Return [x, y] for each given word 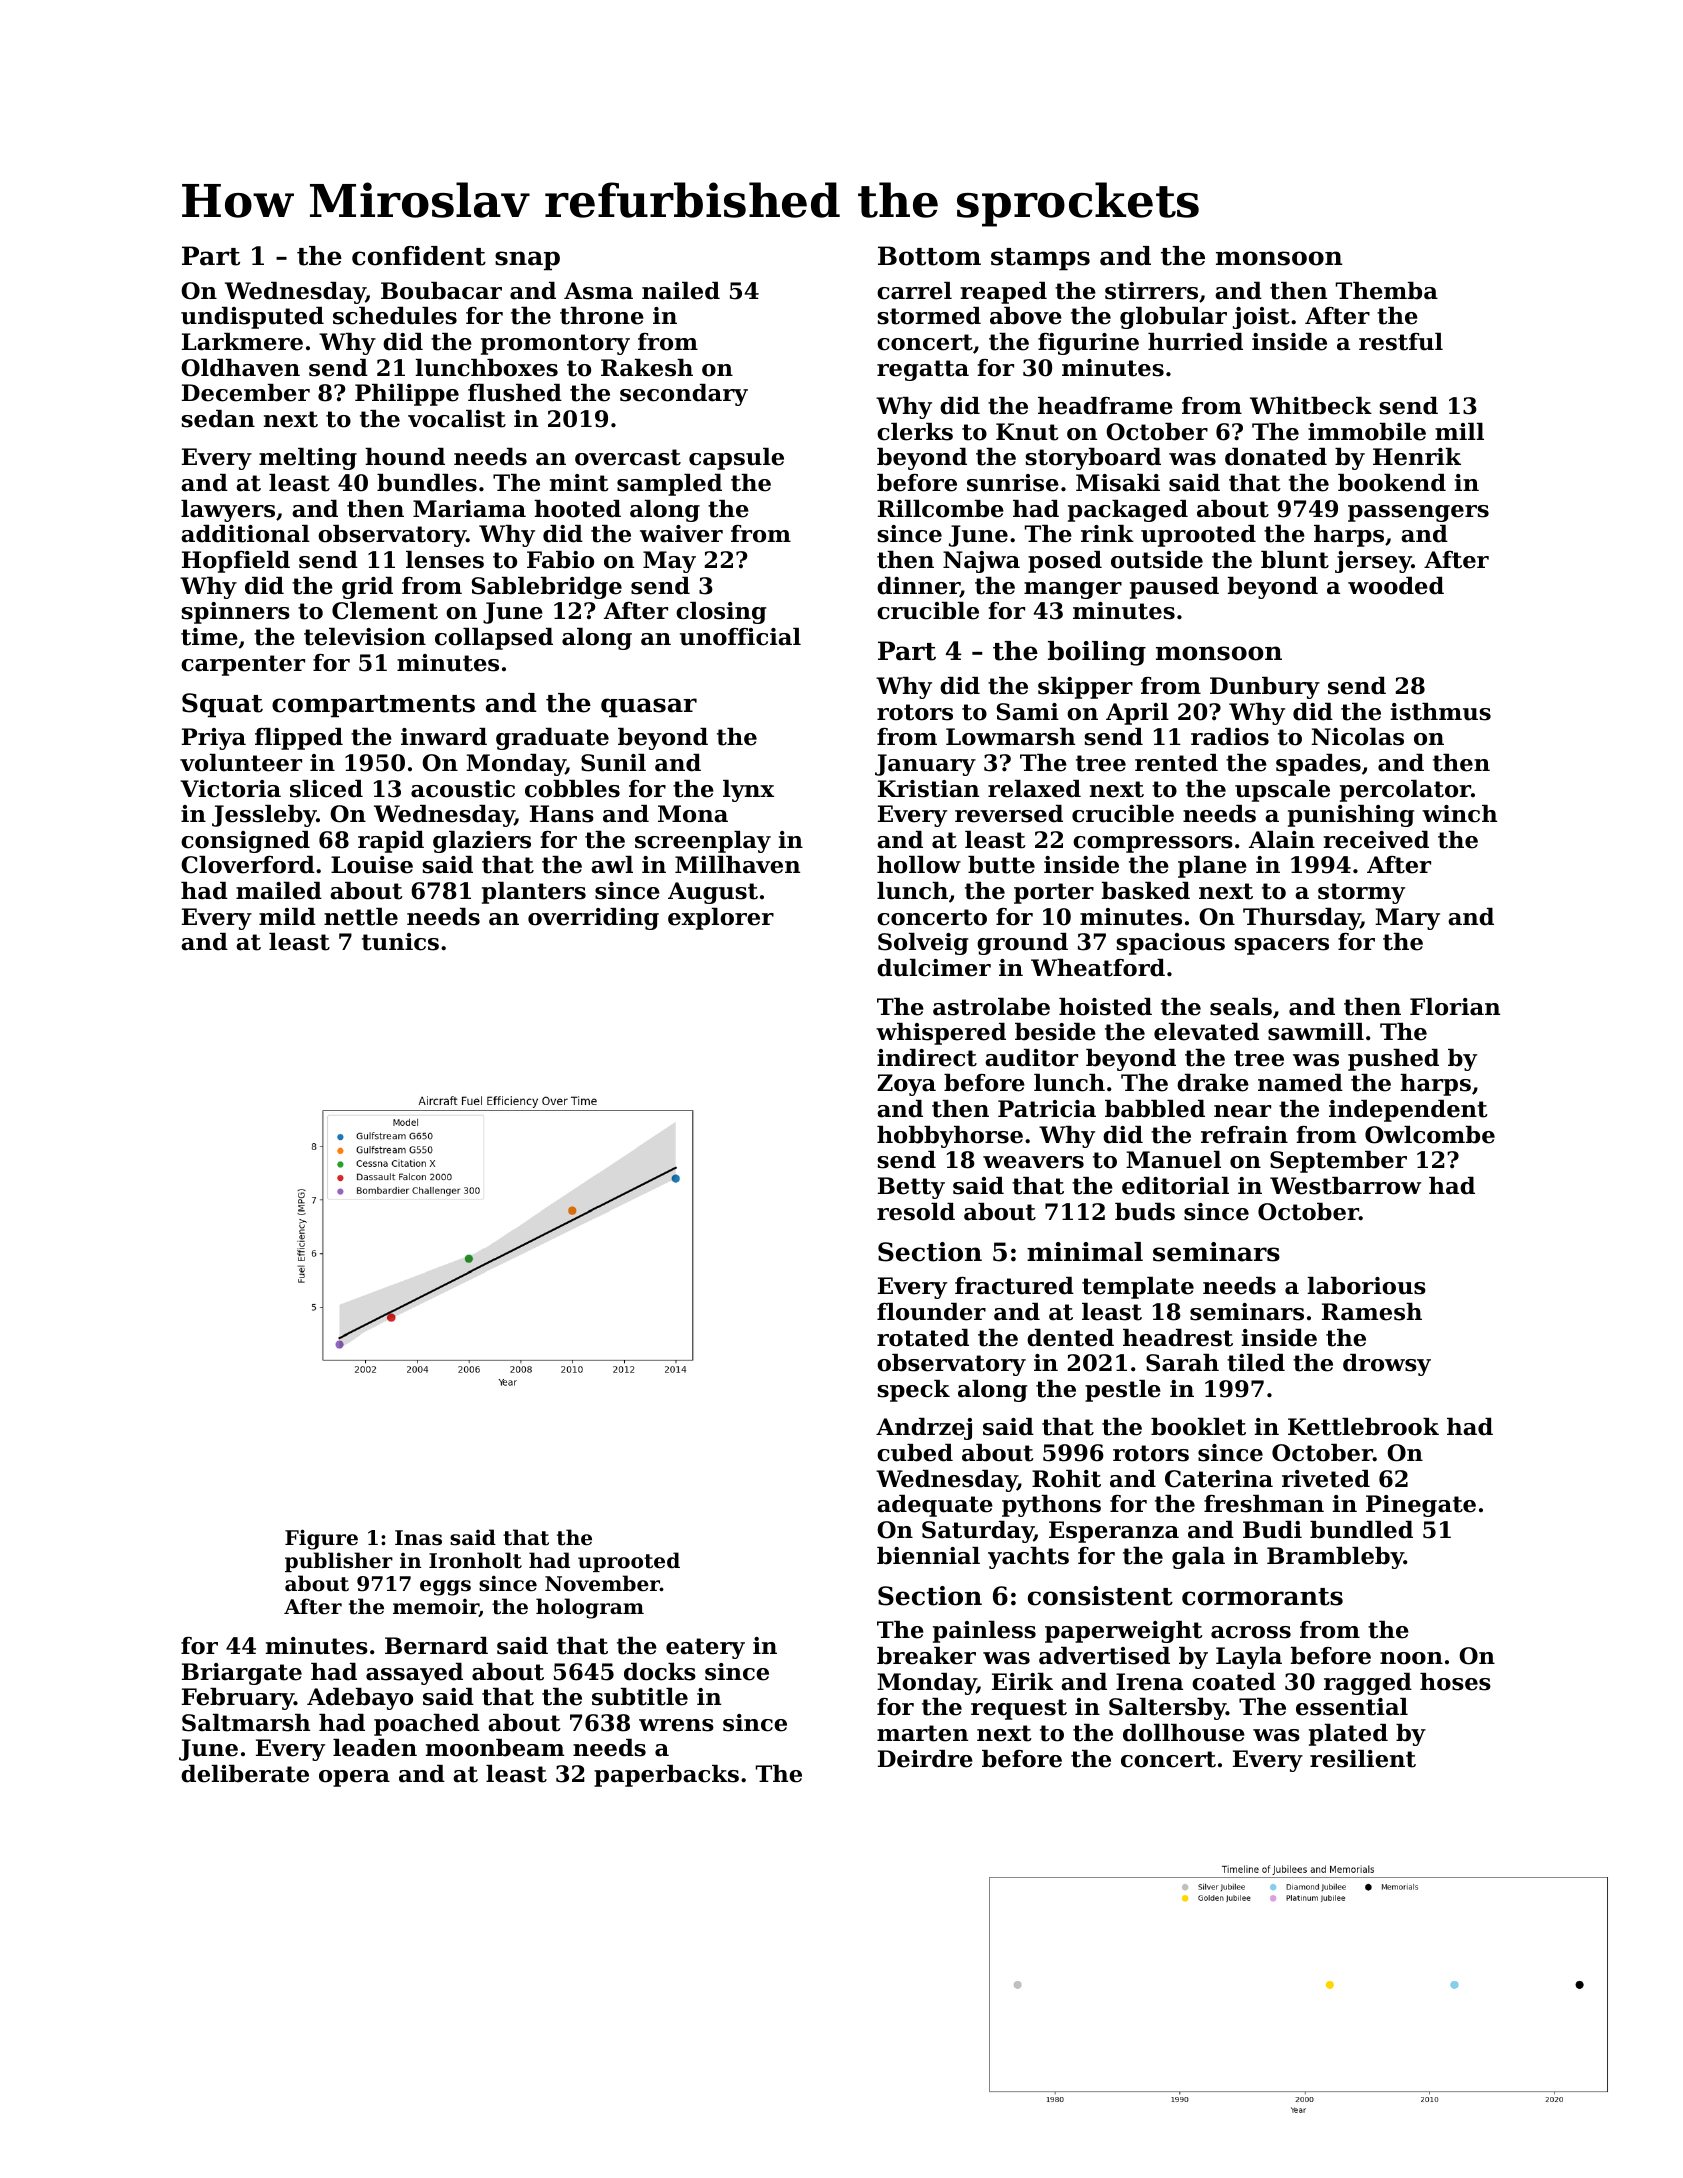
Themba [1387, 291]
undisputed [252, 318]
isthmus [1441, 712]
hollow [919, 865]
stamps [1040, 259]
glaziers [482, 842]
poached [427, 1725]
